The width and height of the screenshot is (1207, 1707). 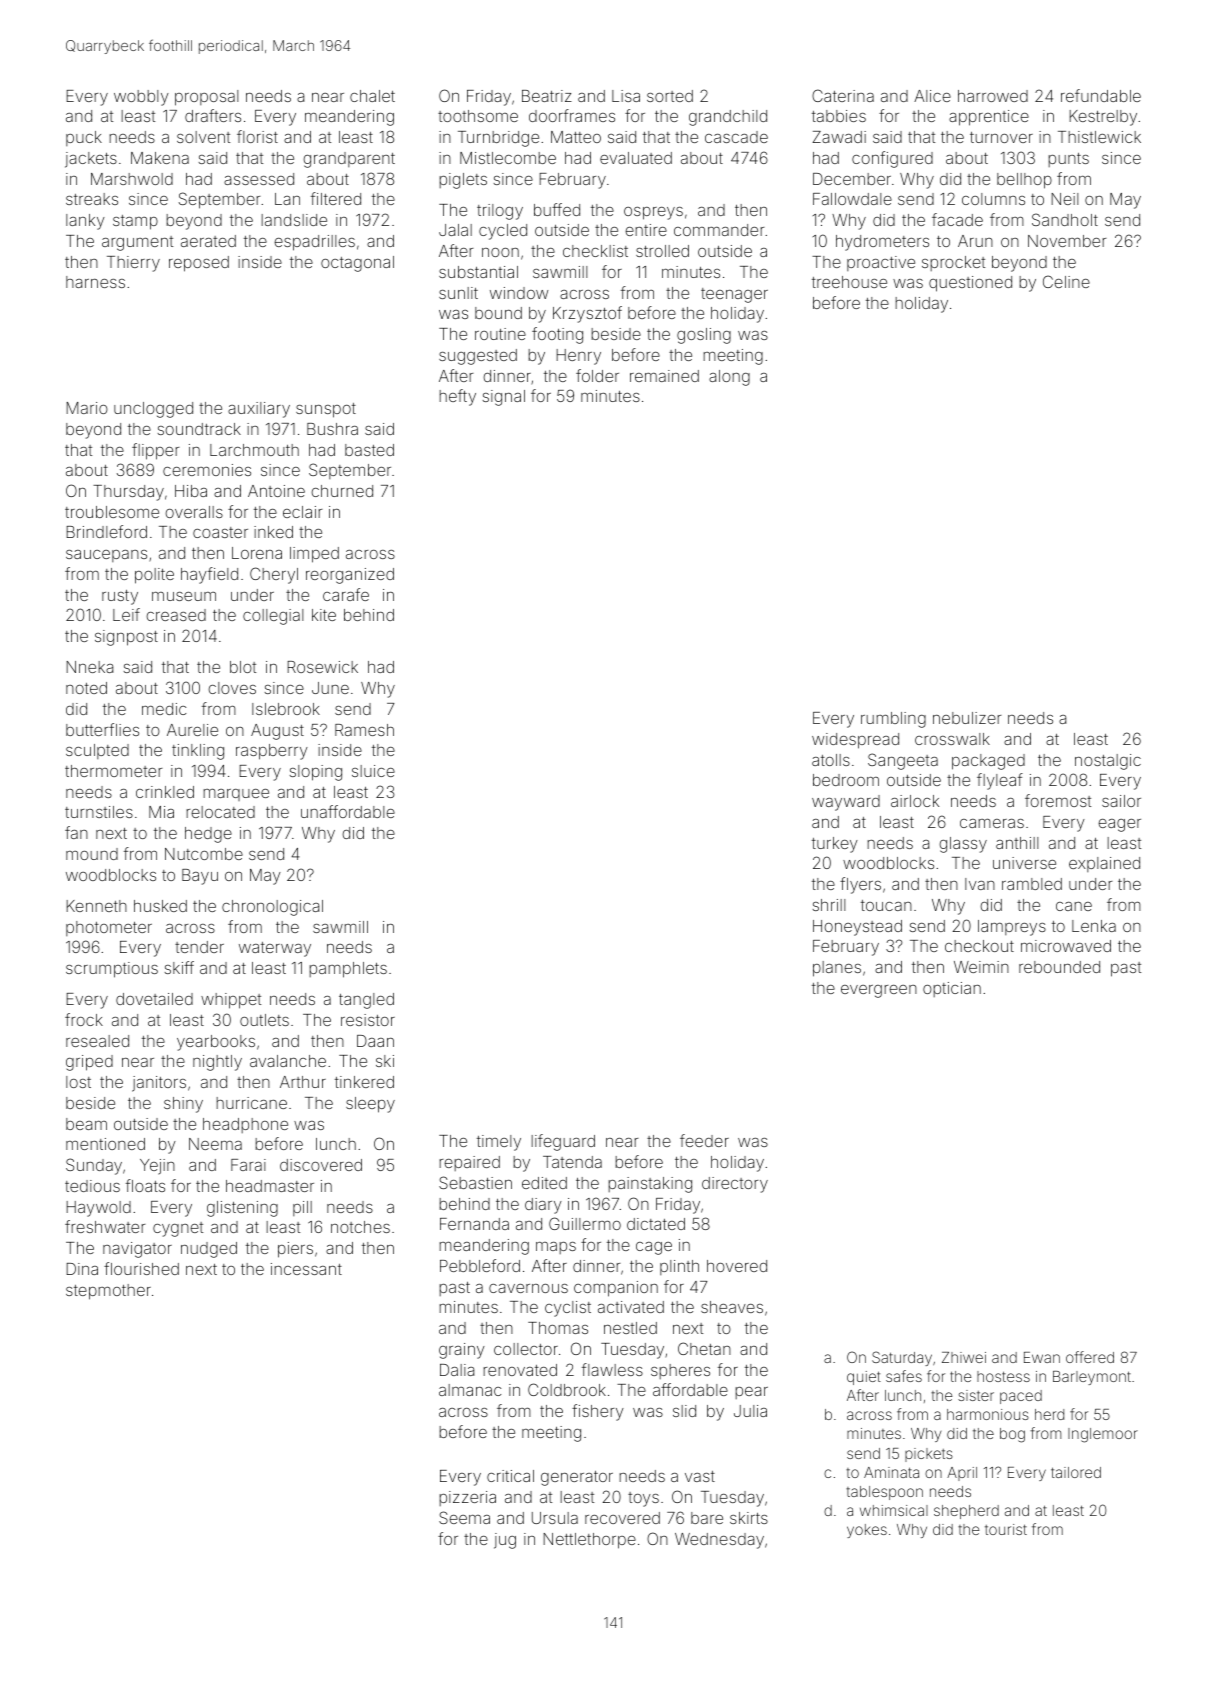 What do you see at coordinates (112, 970) in the screenshot?
I see `scrumptious` at bounding box center [112, 970].
